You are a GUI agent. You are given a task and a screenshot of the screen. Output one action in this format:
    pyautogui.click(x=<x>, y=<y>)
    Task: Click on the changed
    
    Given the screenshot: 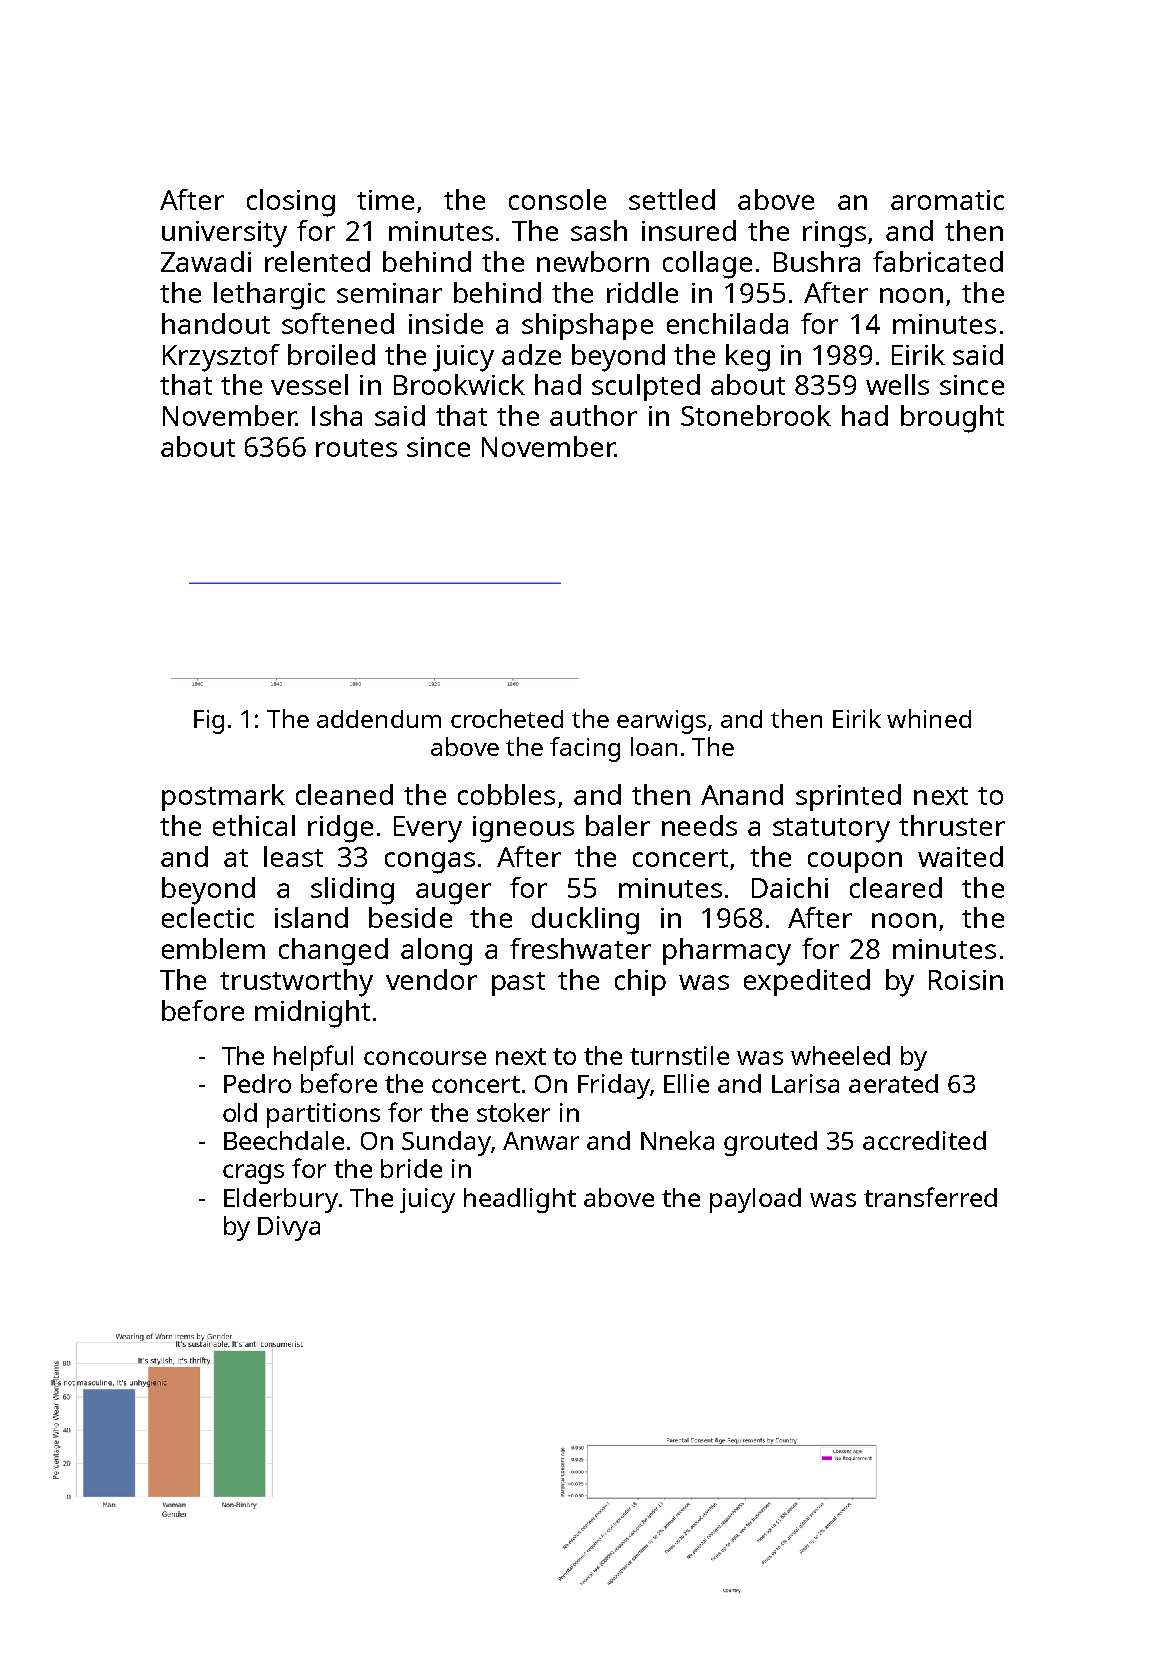 What is the action you would take?
    pyautogui.click(x=333, y=952)
